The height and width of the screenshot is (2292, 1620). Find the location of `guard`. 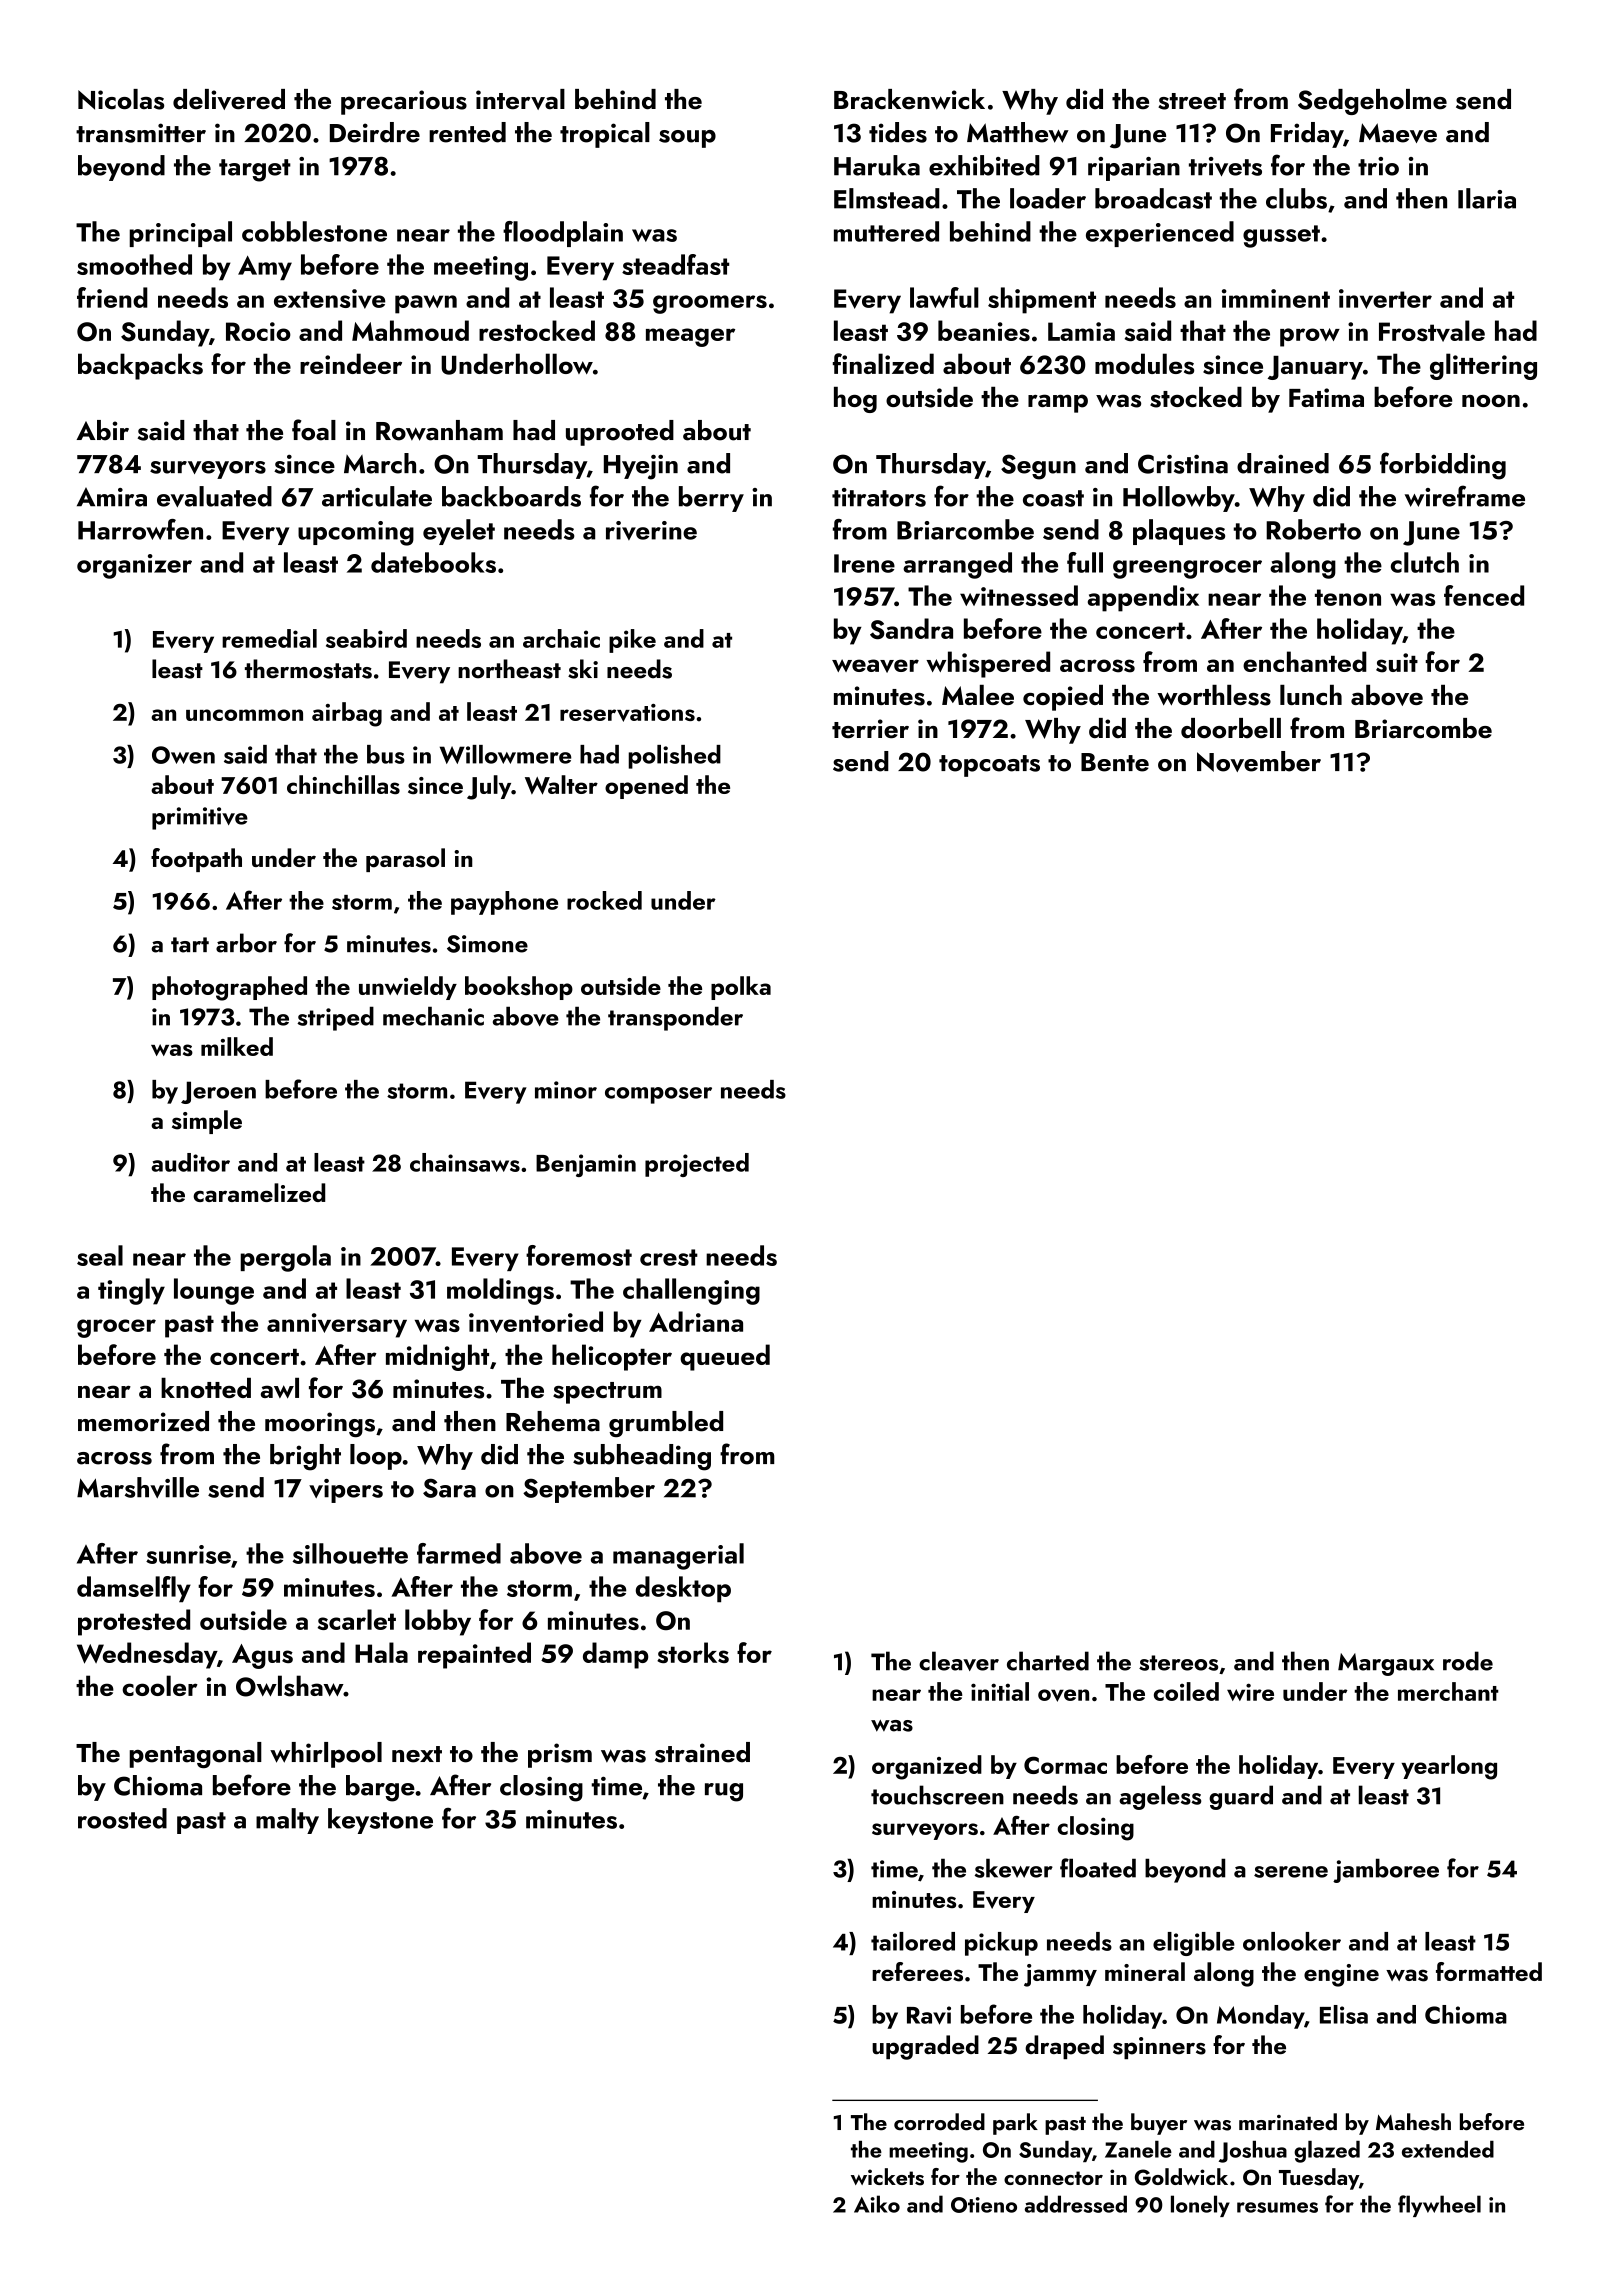

guard is located at coordinates (1241, 1797).
